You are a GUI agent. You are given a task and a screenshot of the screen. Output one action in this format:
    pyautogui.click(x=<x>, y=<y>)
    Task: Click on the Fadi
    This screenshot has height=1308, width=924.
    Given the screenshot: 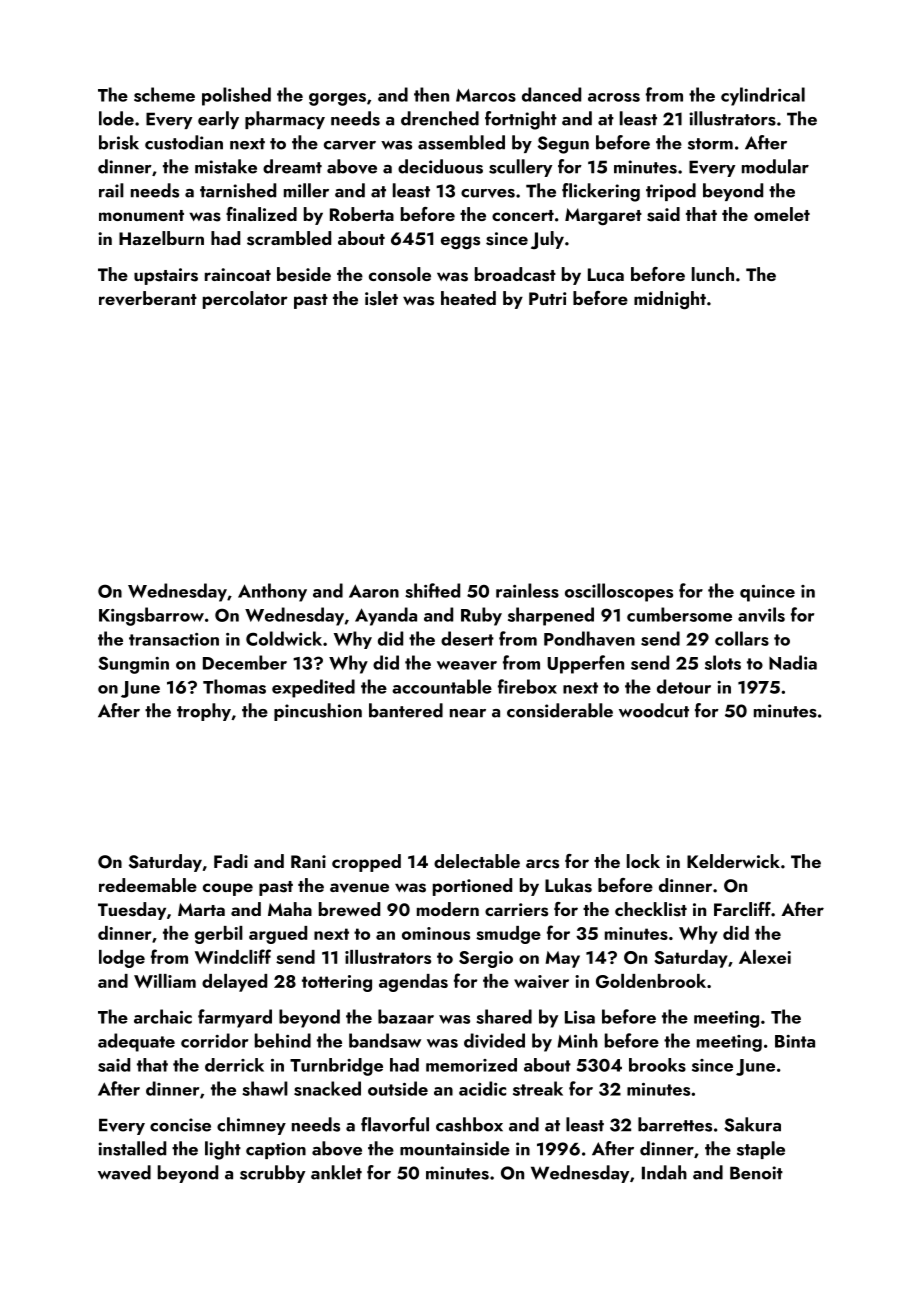 What is the action you would take?
    pyautogui.click(x=231, y=861)
